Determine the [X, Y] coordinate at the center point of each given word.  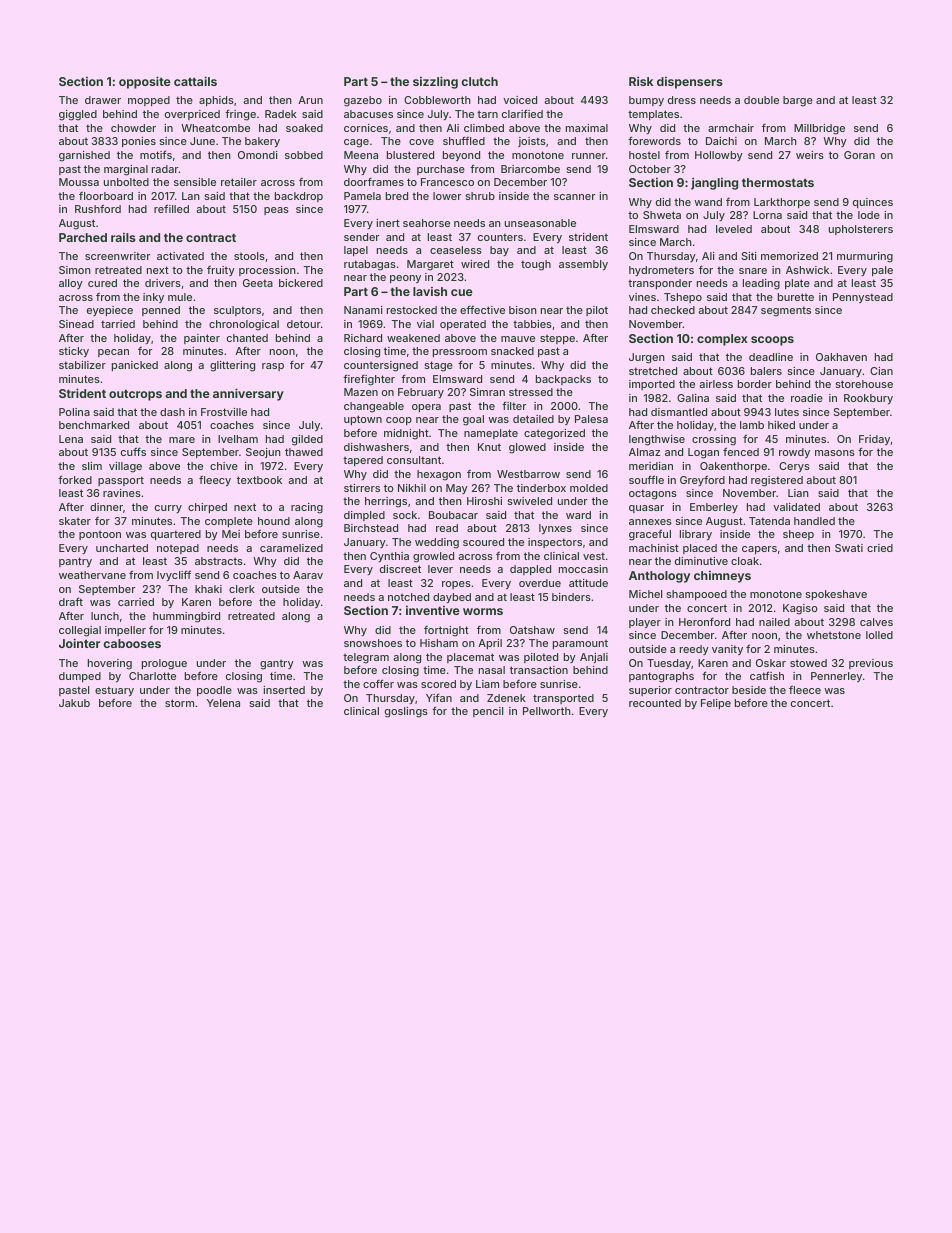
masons [835, 453]
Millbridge [819, 129]
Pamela [362, 196]
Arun [310, 100]
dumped [80, 677]
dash [172, 412]
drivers [163, 283]
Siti [749, 256]
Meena [361, 155]
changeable [374, 407]
